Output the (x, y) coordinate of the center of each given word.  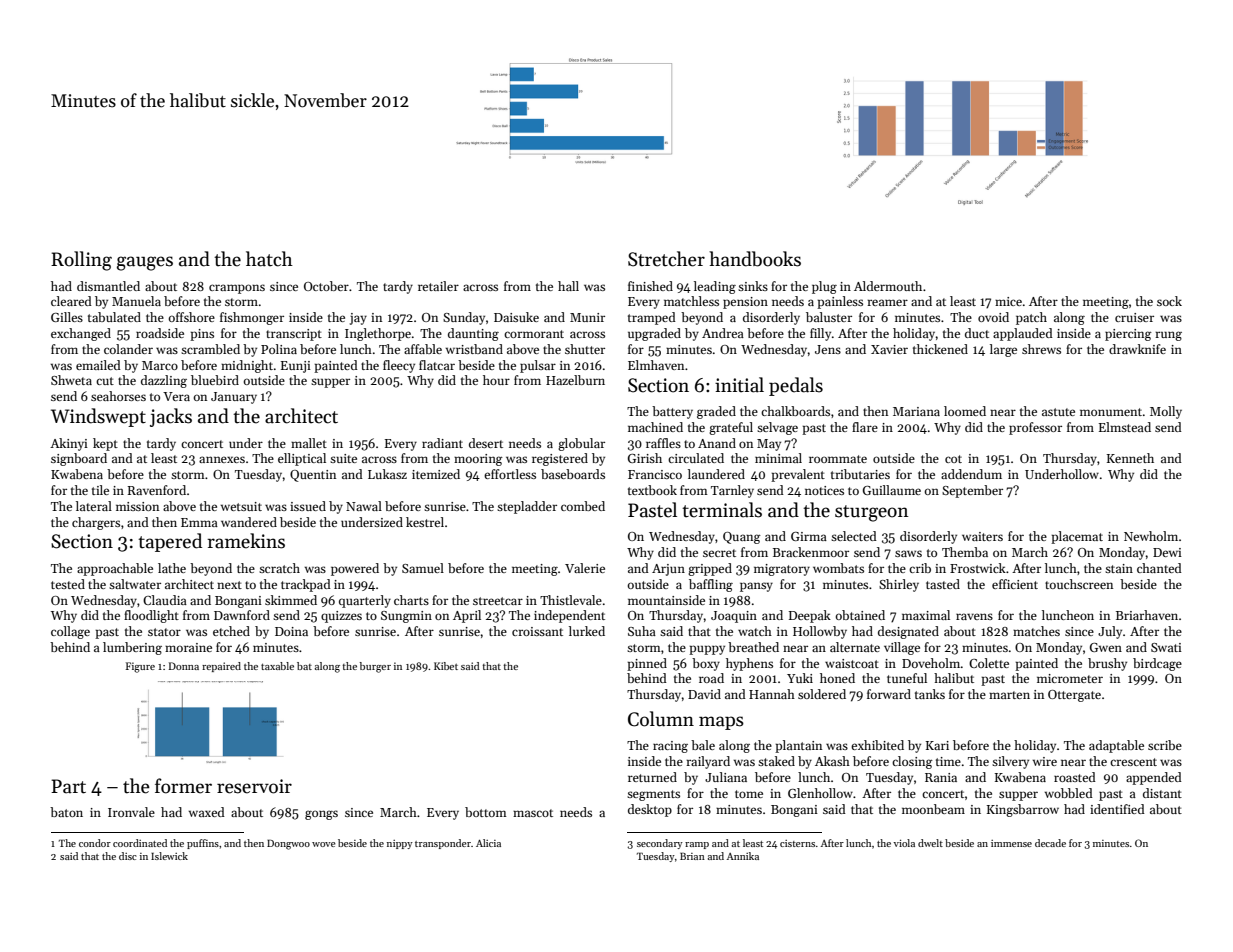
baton (66, 812)
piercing (1128, 335)
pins (202, 335)
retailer (438, 286)
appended (1154, 778)
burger (375, 667)
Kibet (446, 666)
